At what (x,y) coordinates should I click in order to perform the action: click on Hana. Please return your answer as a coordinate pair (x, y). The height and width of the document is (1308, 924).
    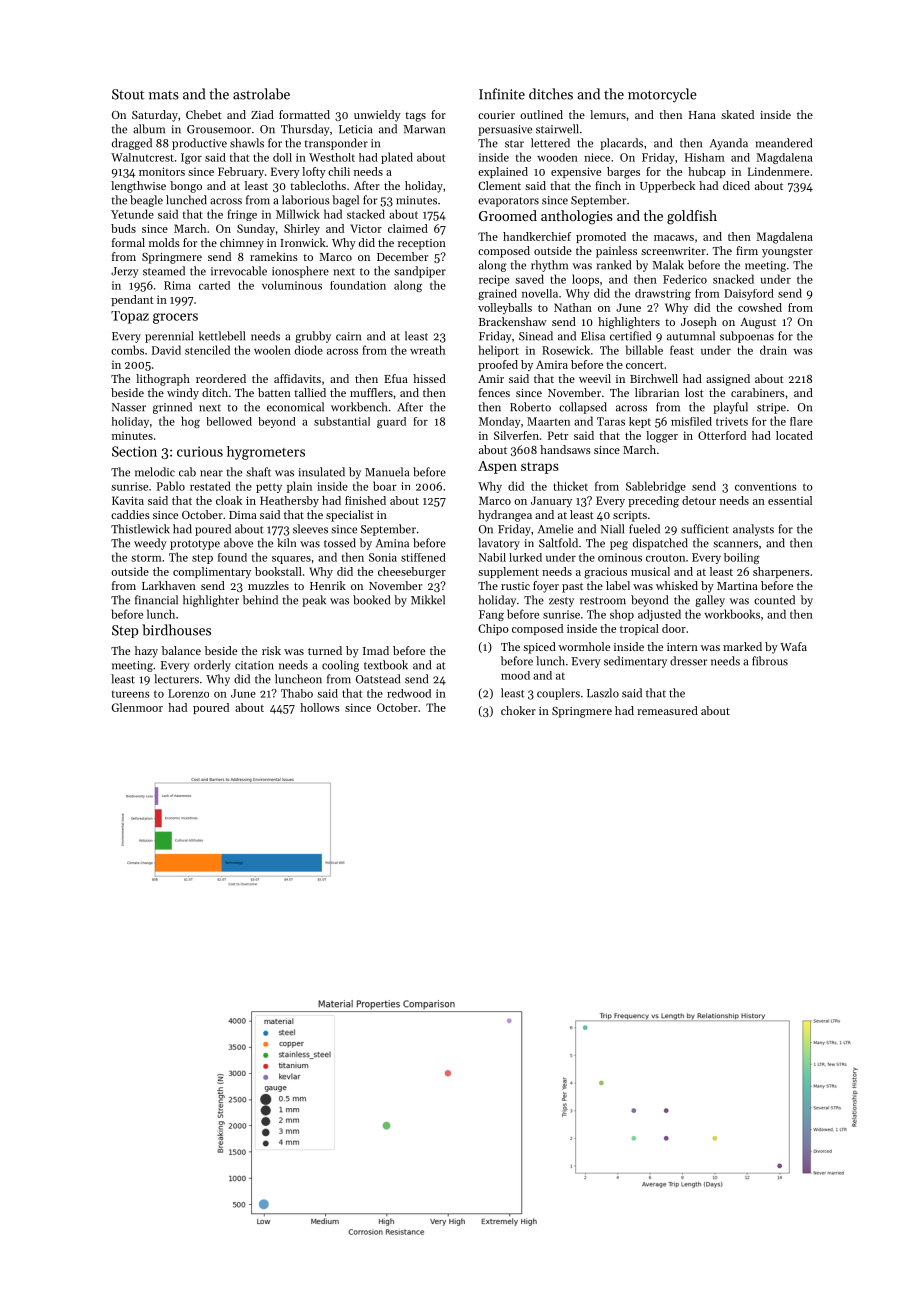
    Looking at the image, I should click on (702, 115).
